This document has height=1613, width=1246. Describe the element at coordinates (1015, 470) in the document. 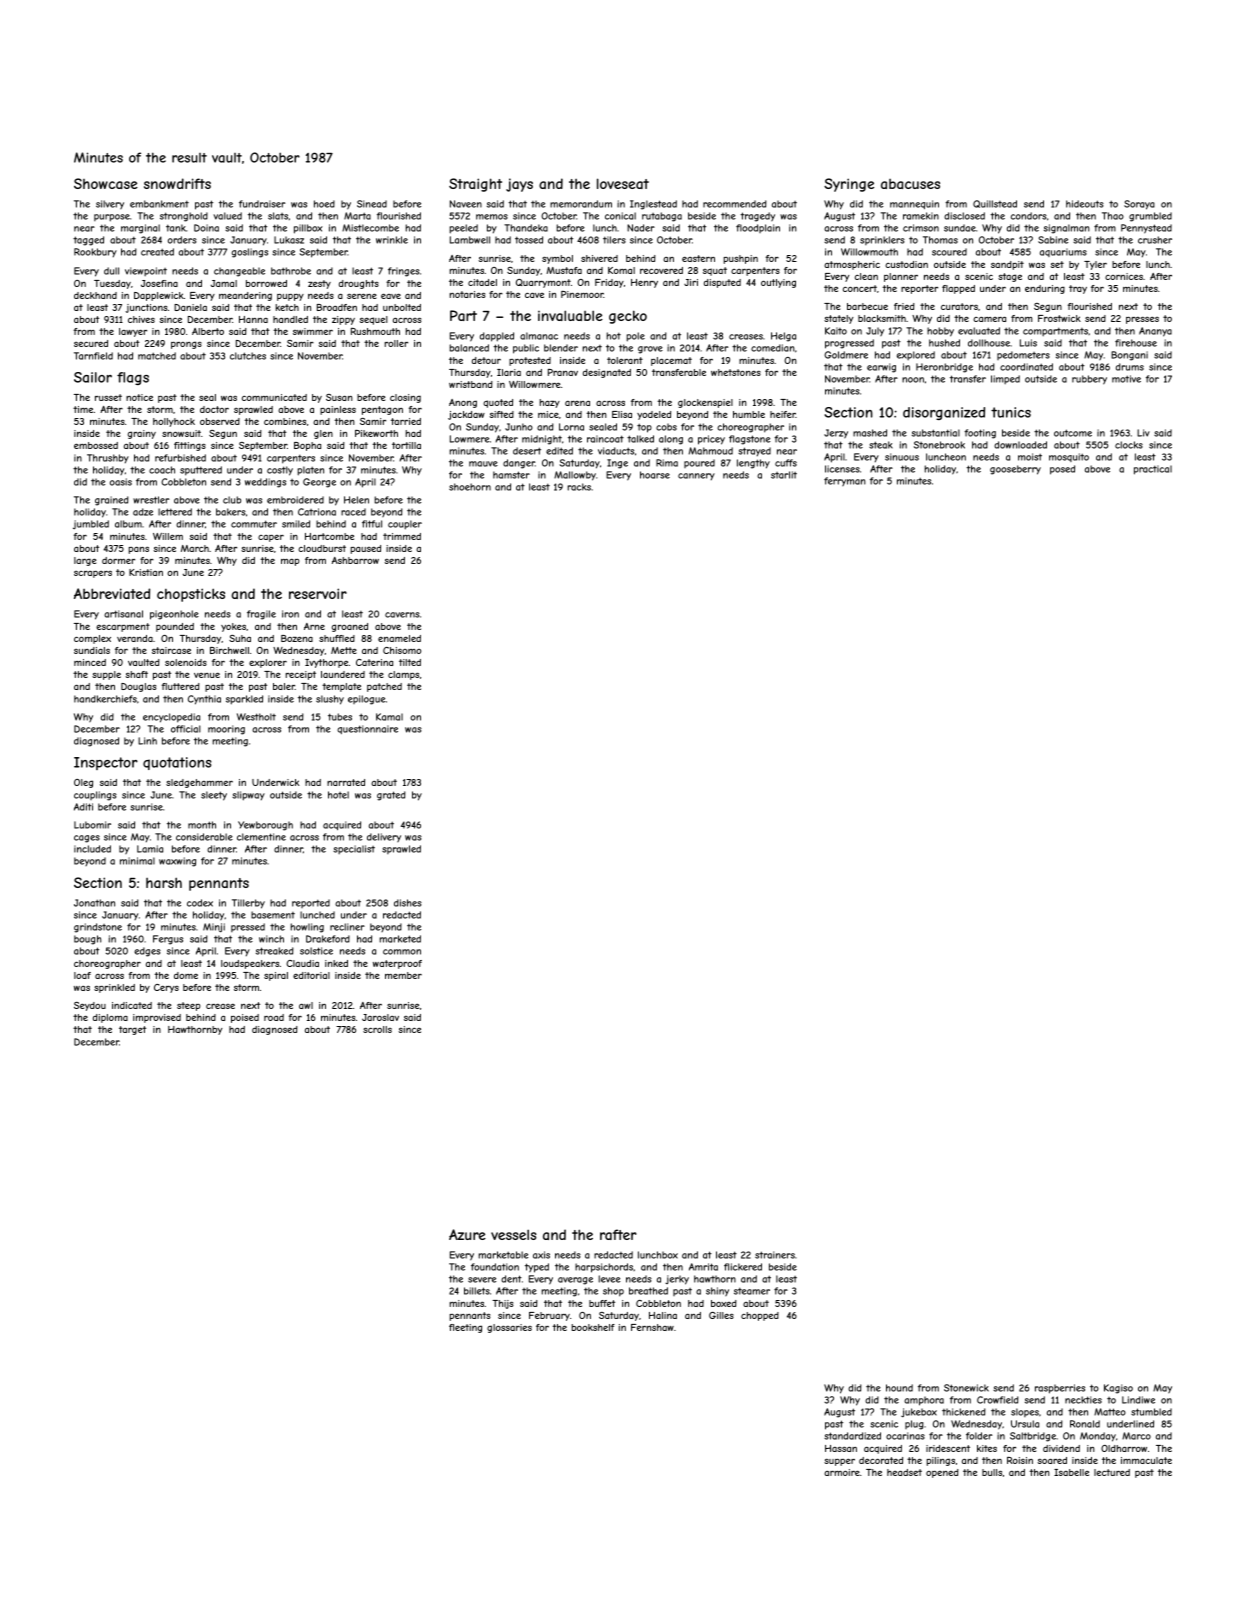

I see `gooseberry` at that location.
